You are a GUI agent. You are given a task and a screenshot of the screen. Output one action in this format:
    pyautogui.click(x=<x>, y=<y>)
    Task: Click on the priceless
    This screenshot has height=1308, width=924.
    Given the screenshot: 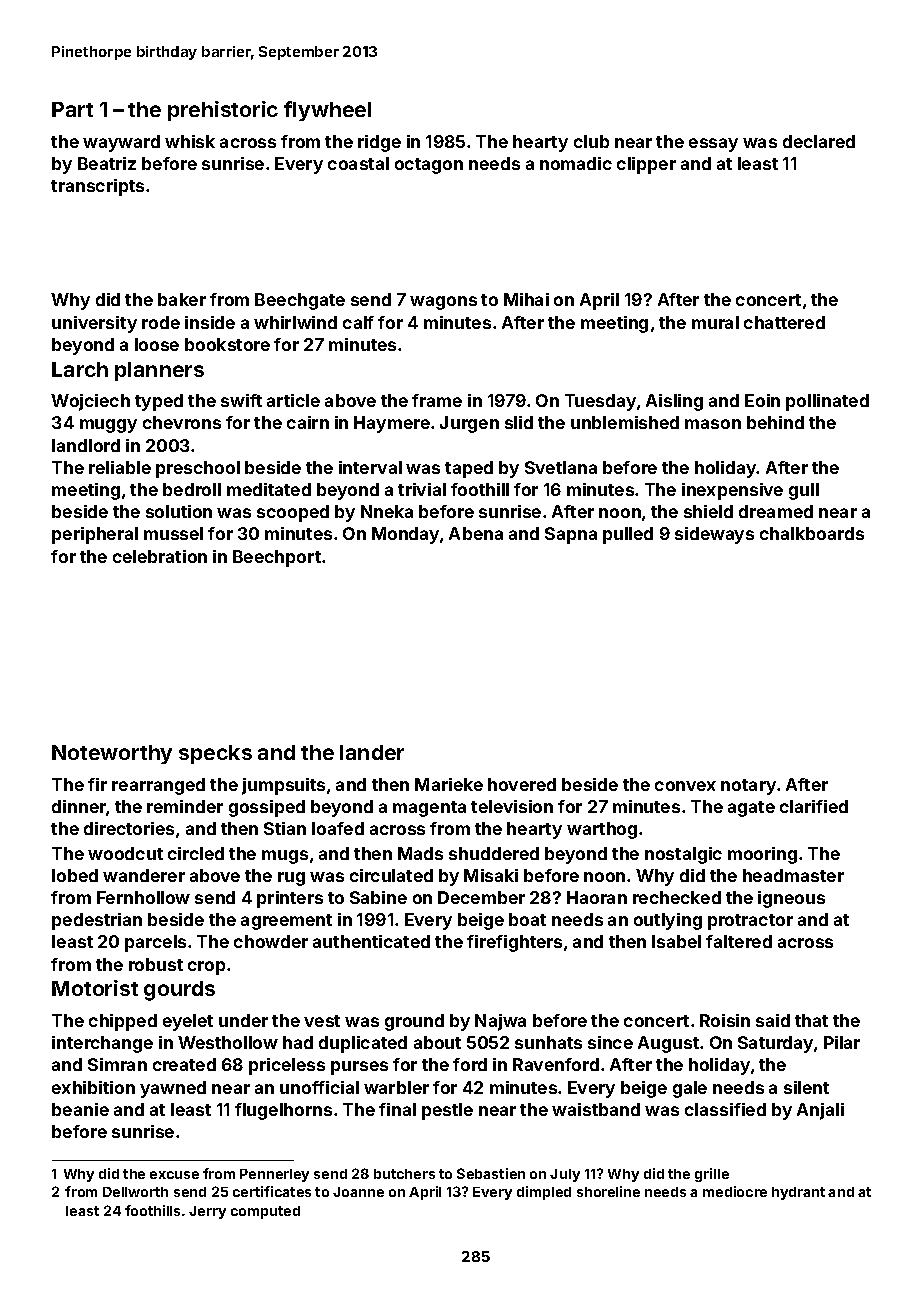 What is the action you would take?
    pyautogui.click(x=287, y=1066)
